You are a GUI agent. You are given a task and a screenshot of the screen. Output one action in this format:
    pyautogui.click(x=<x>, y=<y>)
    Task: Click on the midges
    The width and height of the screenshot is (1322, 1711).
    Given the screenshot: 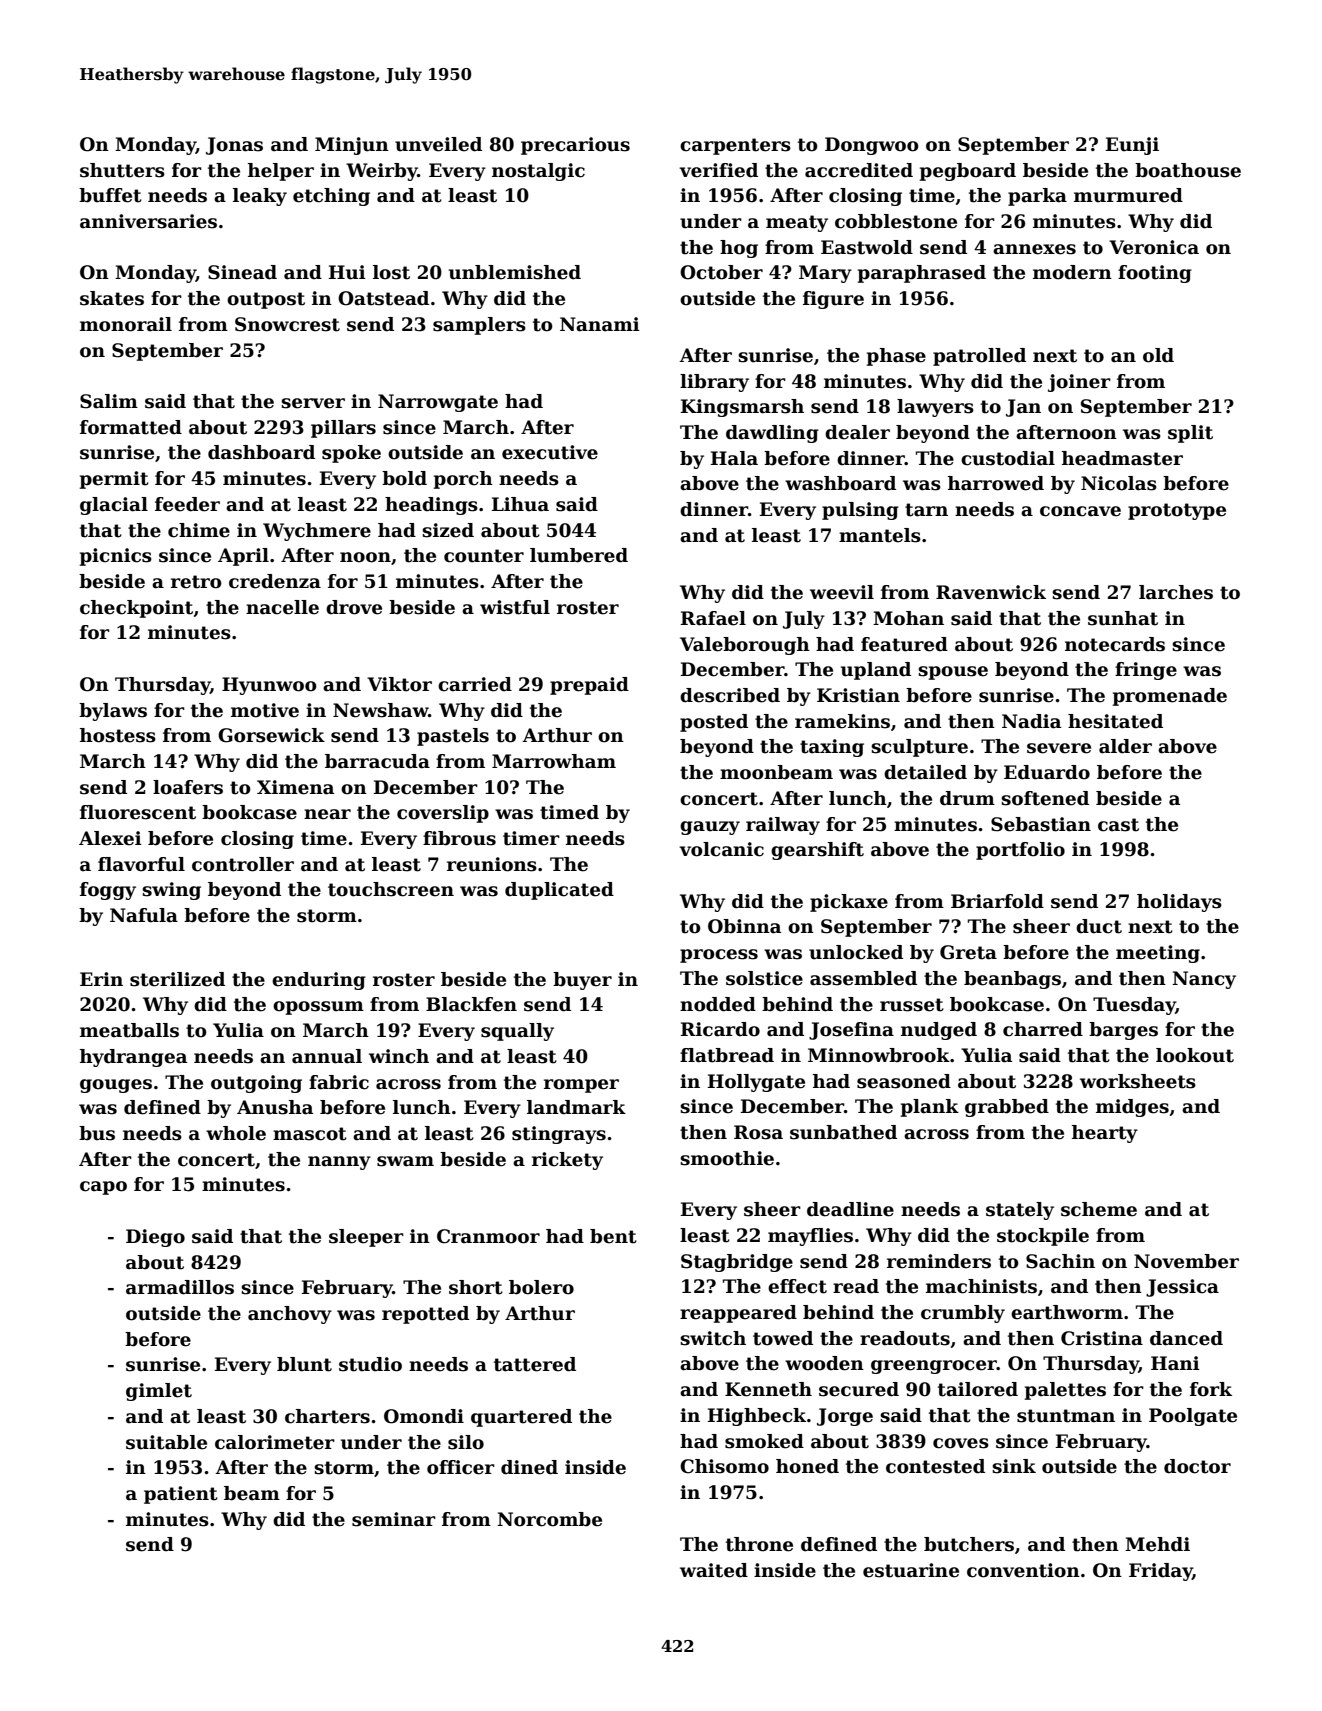 What is the action you would take?
    pyautogui.click(x=1132, y=1108)
